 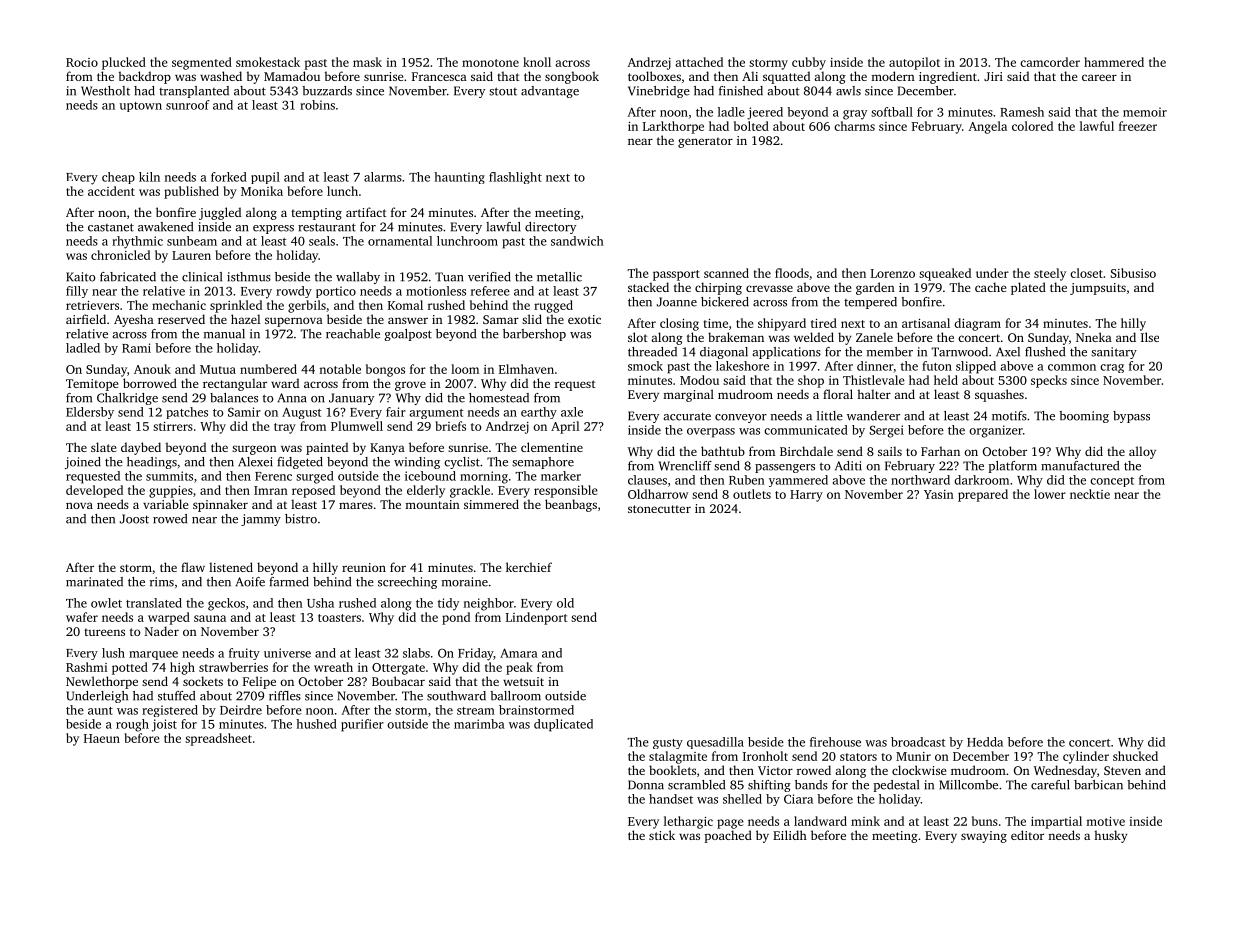 What do you see at coordinates (874, 380) in the document?
I see `Thistlevale` at bounding box center [874, 380].
